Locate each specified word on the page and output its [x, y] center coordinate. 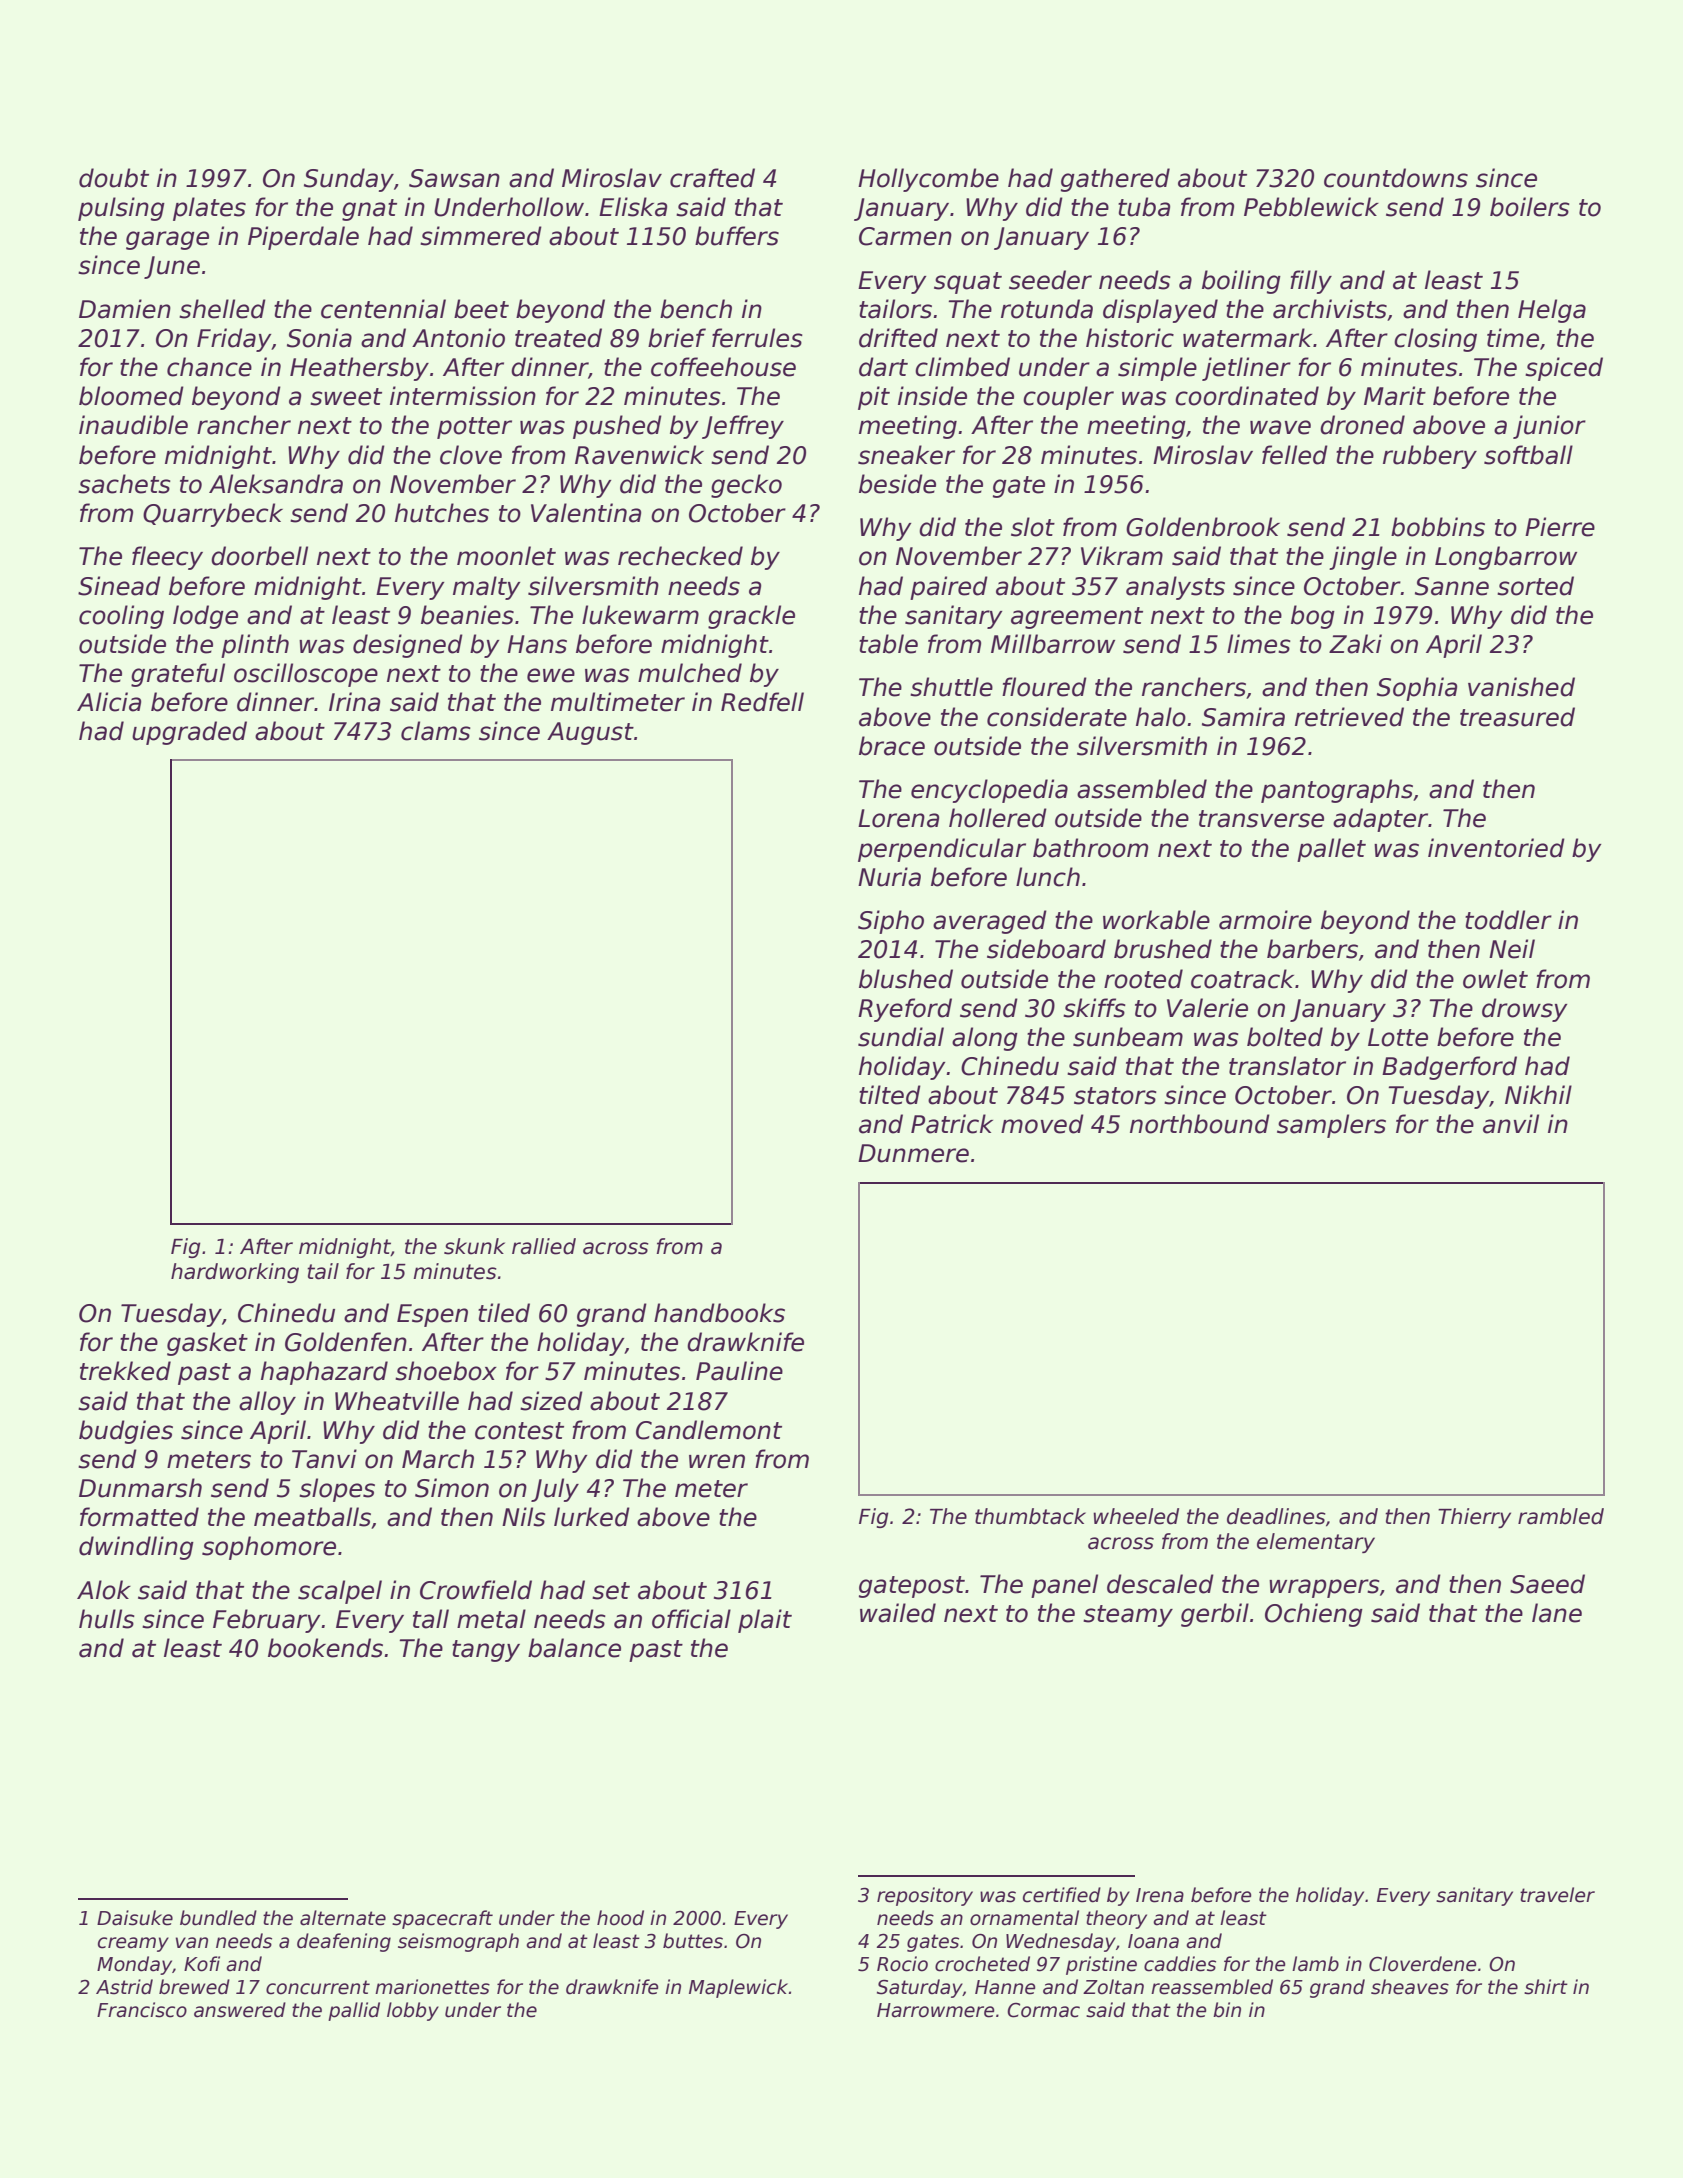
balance [574, 1648]
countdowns [1396, 178]
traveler [1557, 1895]
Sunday [349, 180]
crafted [712, 178]
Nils [524, 1517]
